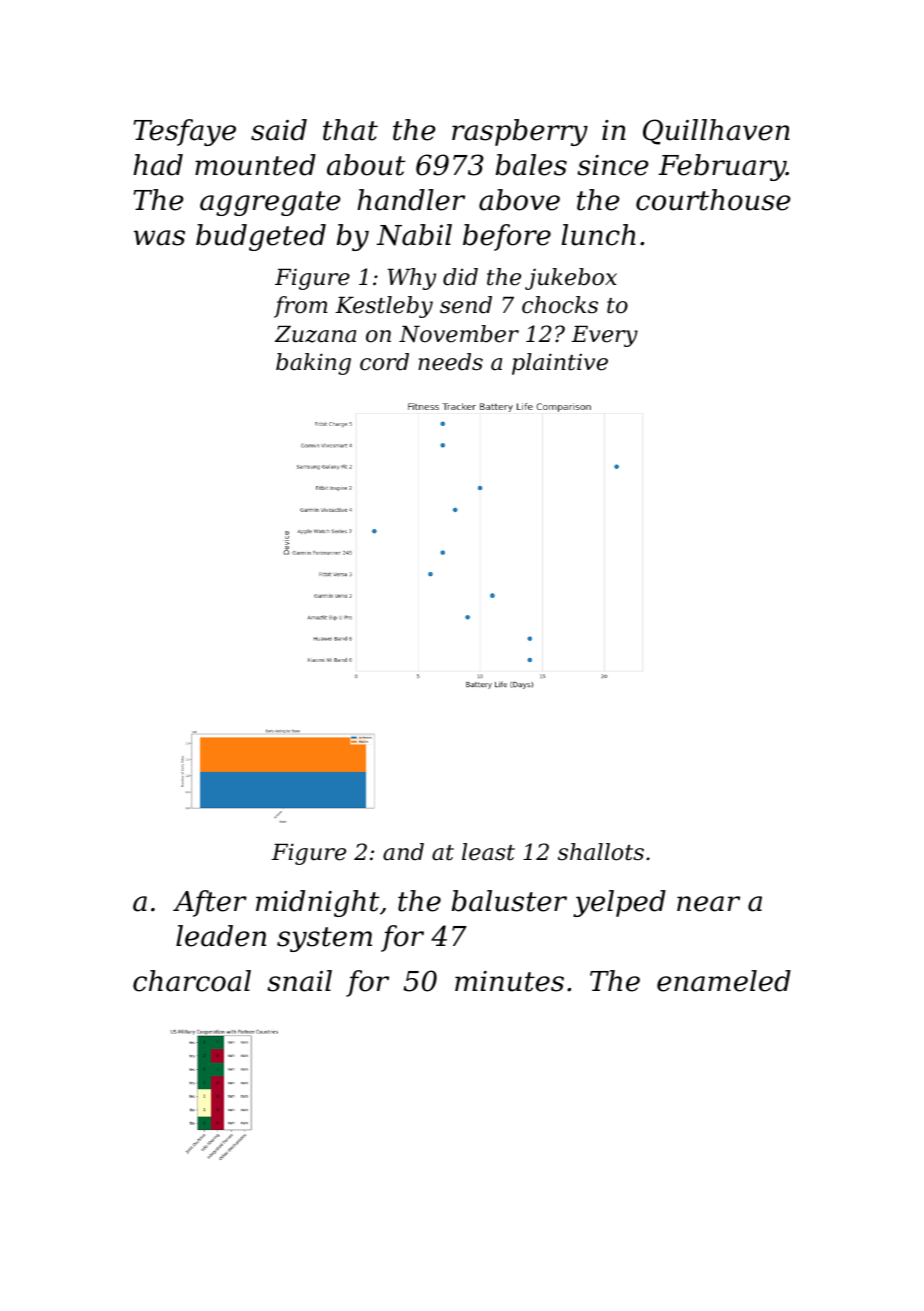 The width and height of the page is (924, 1311). I want to click on courthouse, so click(713, 200).
